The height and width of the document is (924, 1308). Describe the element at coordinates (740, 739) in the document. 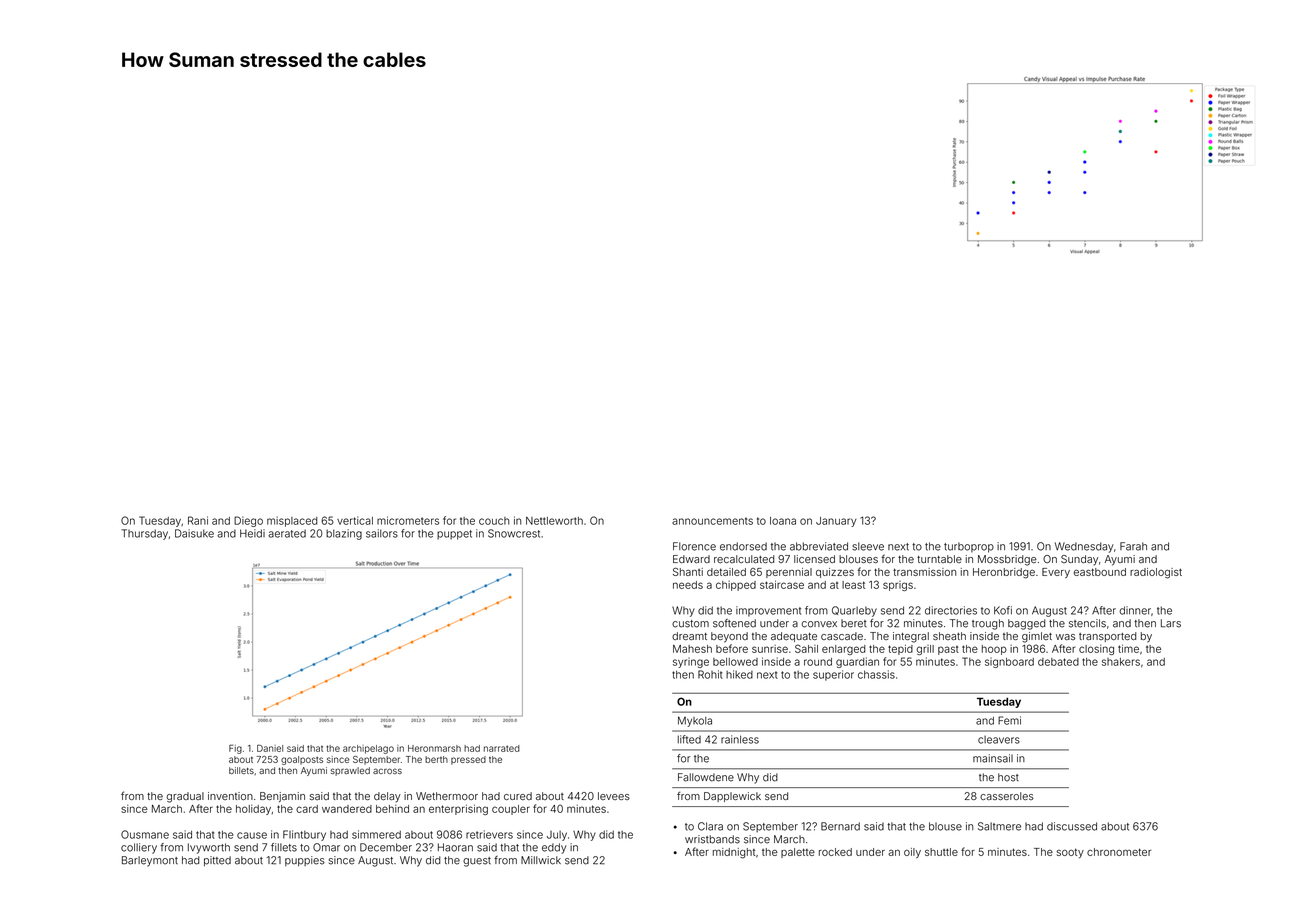

I see `rainless` at that location.
